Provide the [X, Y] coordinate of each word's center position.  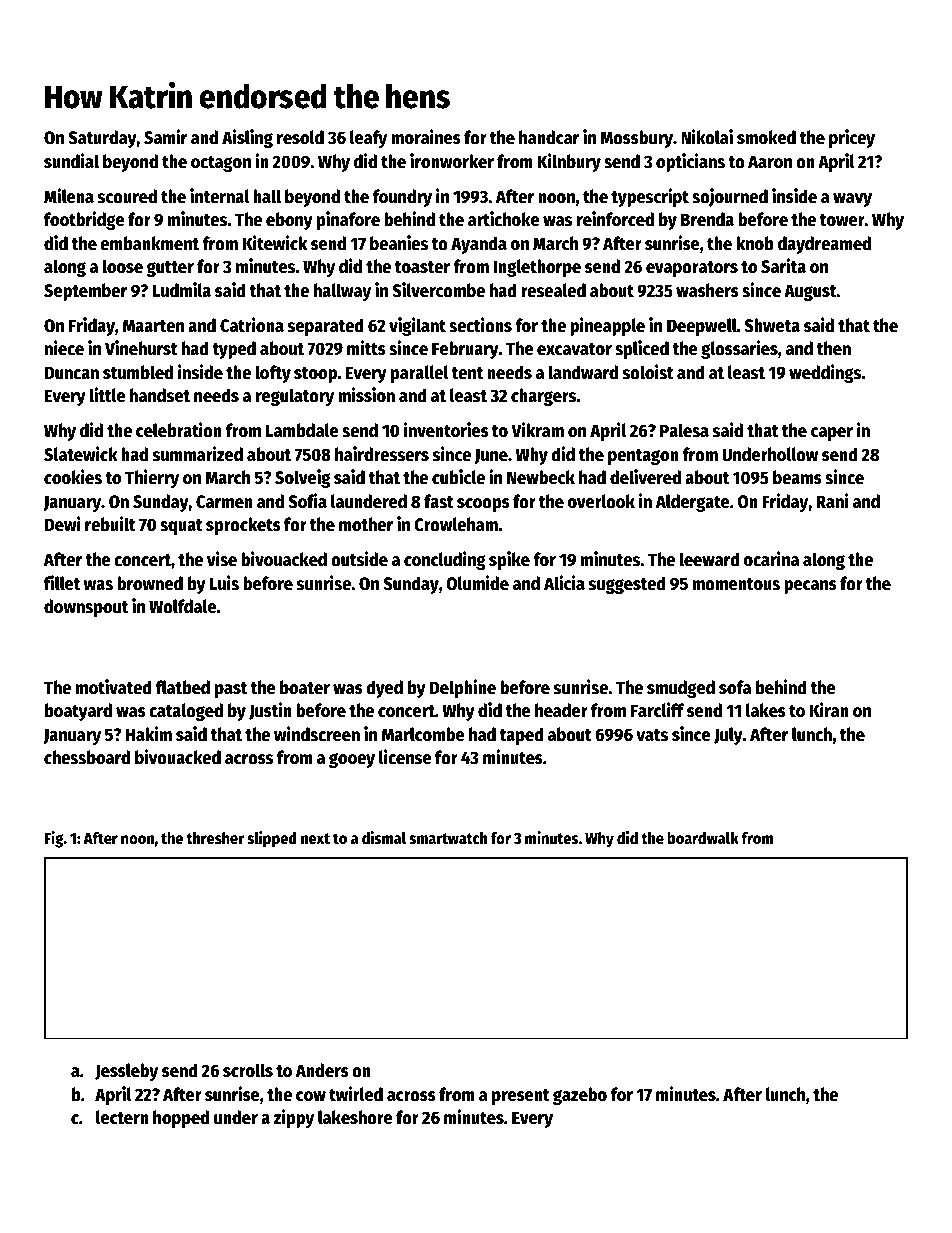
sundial [71, 161]
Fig [54, 839]
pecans [810, 587]
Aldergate [693, 503]
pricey [852, 138]
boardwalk [703, 838]
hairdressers [382, 454]
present [521, 1097]
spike [509, 560]
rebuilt [110, 524]
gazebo [580, 1096]
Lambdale [302, 430]
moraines [426, 137]
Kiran [829, 710]
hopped [181, 1119]
